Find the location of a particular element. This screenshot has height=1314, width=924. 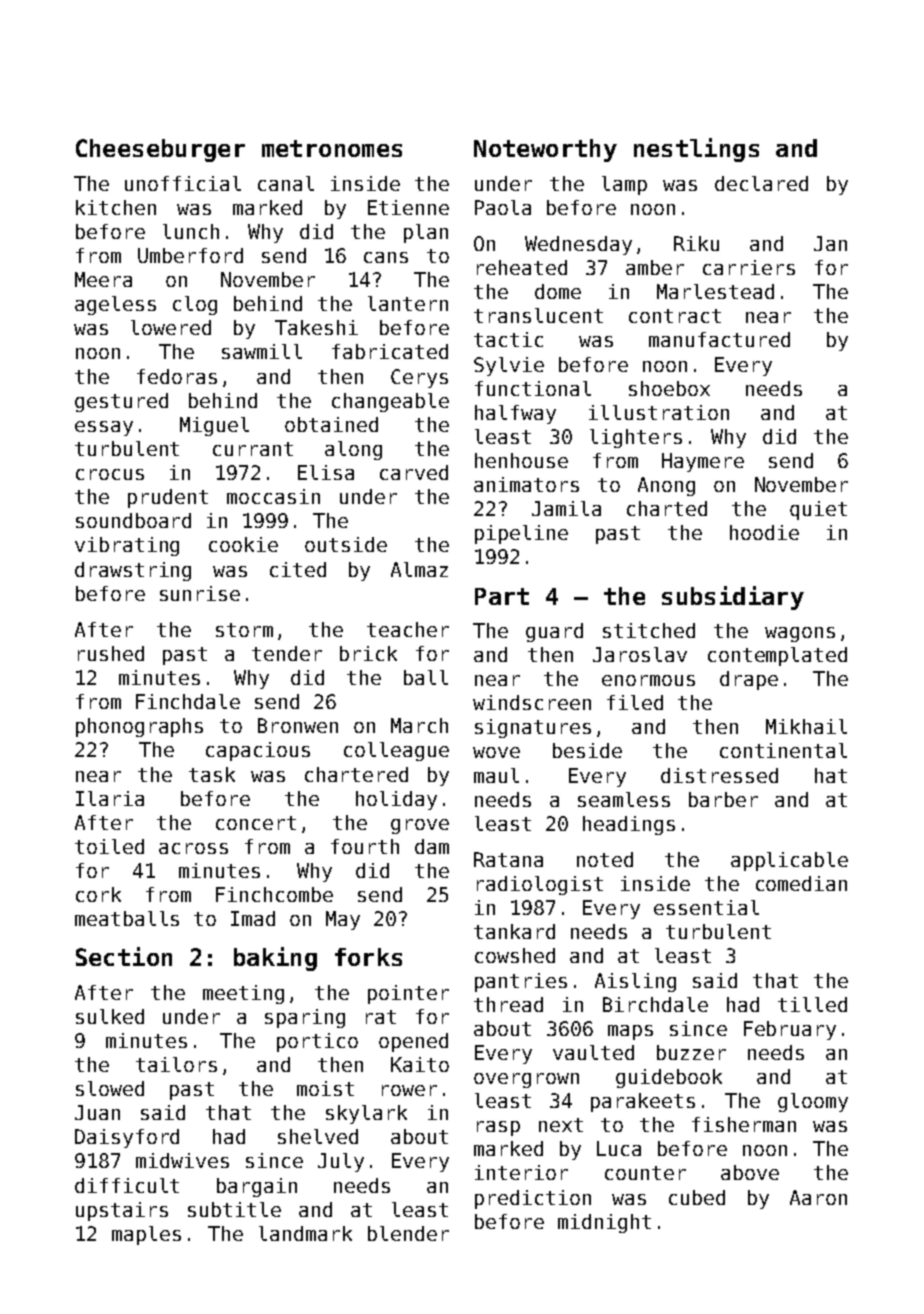

difficult is located at coordinates (127, 1185).
